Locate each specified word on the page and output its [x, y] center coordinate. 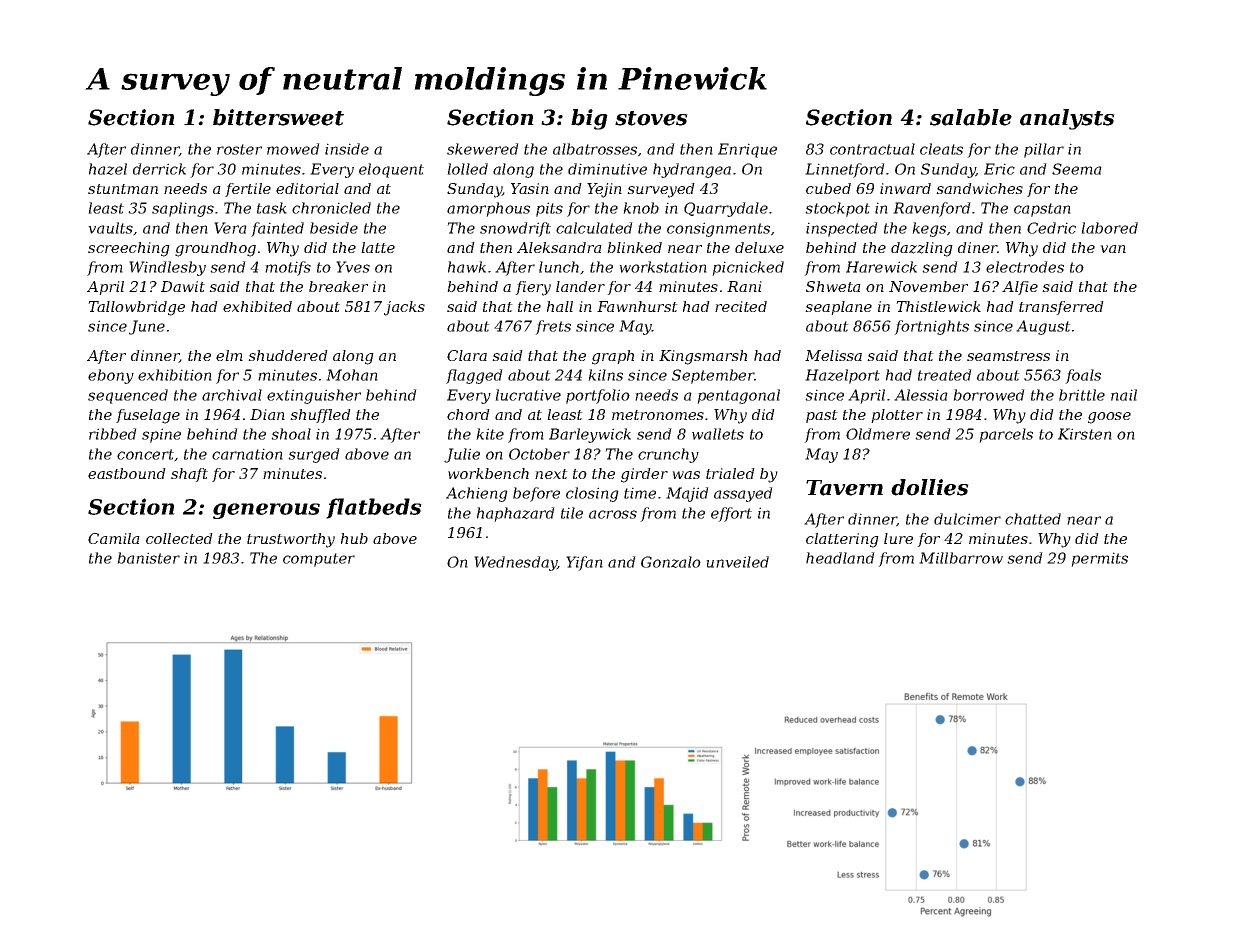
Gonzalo [671, 562]
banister [148, 558]
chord [468, 414]
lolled [467, 169]
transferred [1061, 308]
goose [1109, 418]
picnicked [748, 268]
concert [145, 454]
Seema [1077, 169]
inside [347, 149]
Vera [230, 228]
